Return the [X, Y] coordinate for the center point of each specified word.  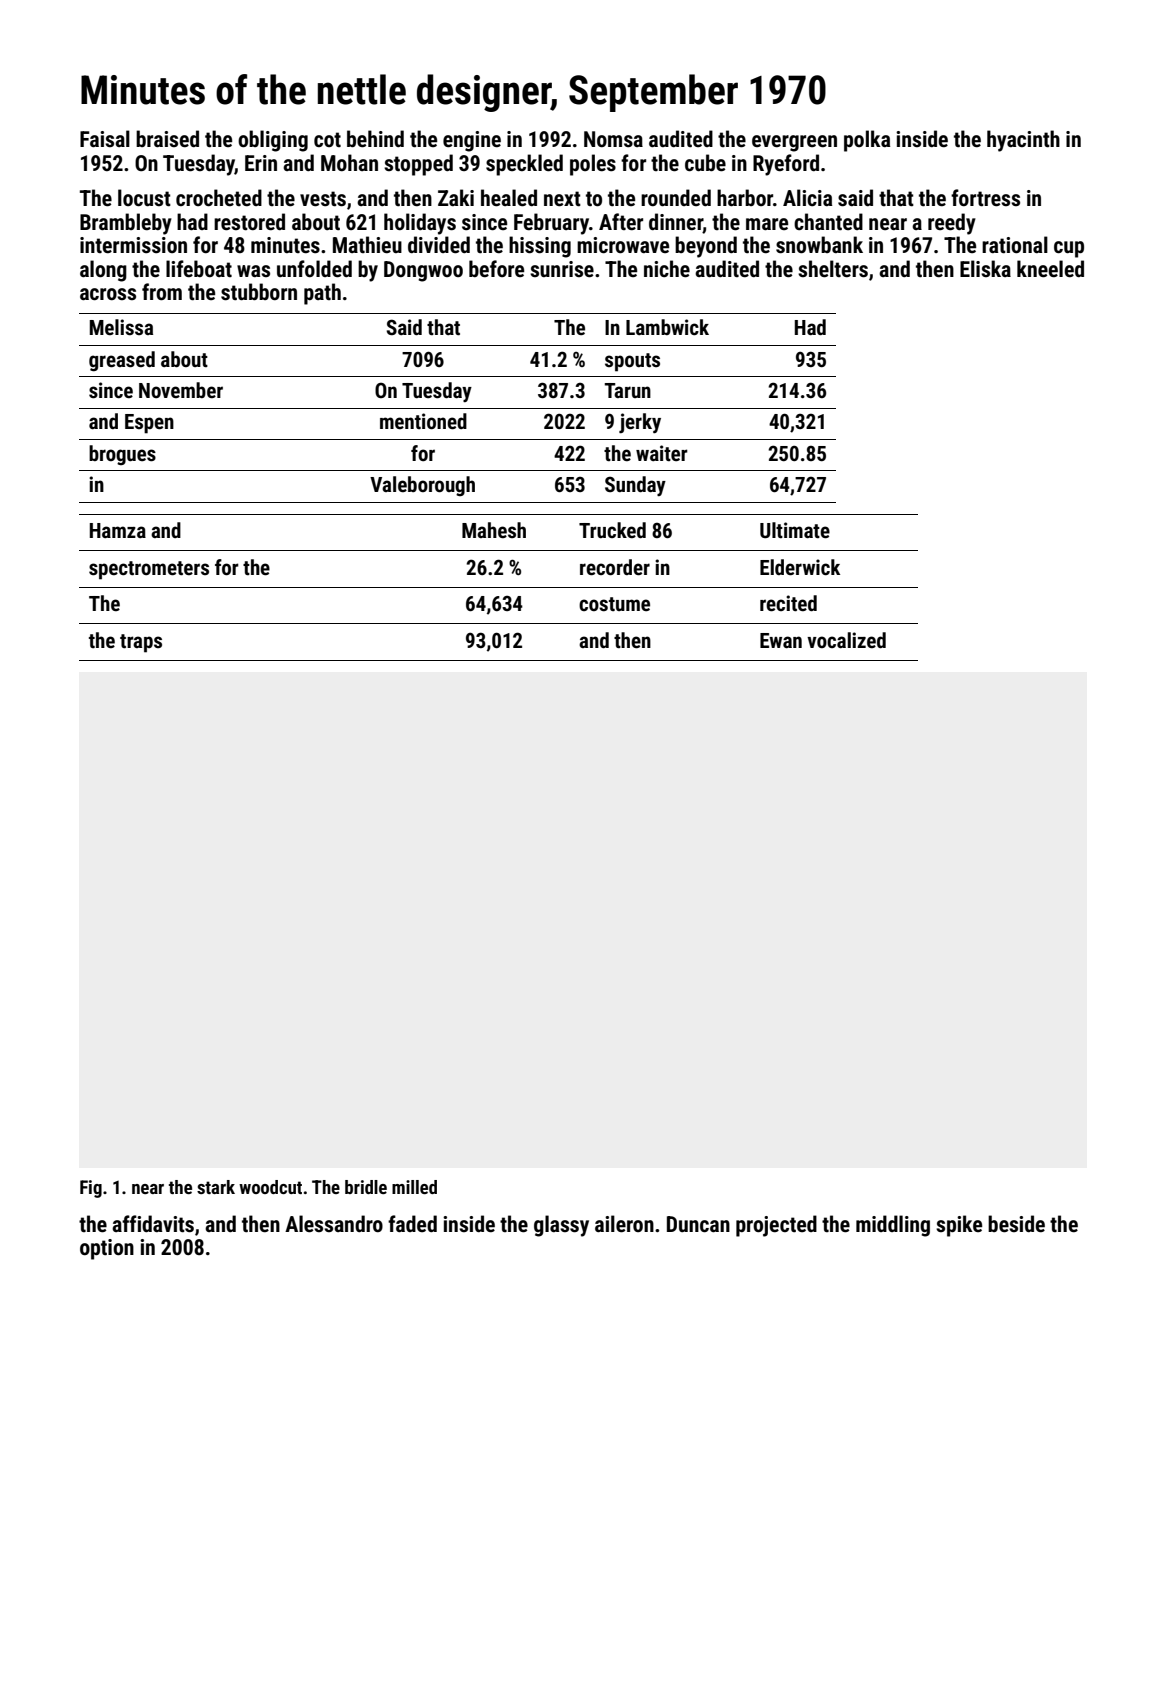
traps [141, 643]
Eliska [985, 268]
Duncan [698, 1224]
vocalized [846, 640]
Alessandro [334, 1224]
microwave [623, 245]
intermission [133, 245]
